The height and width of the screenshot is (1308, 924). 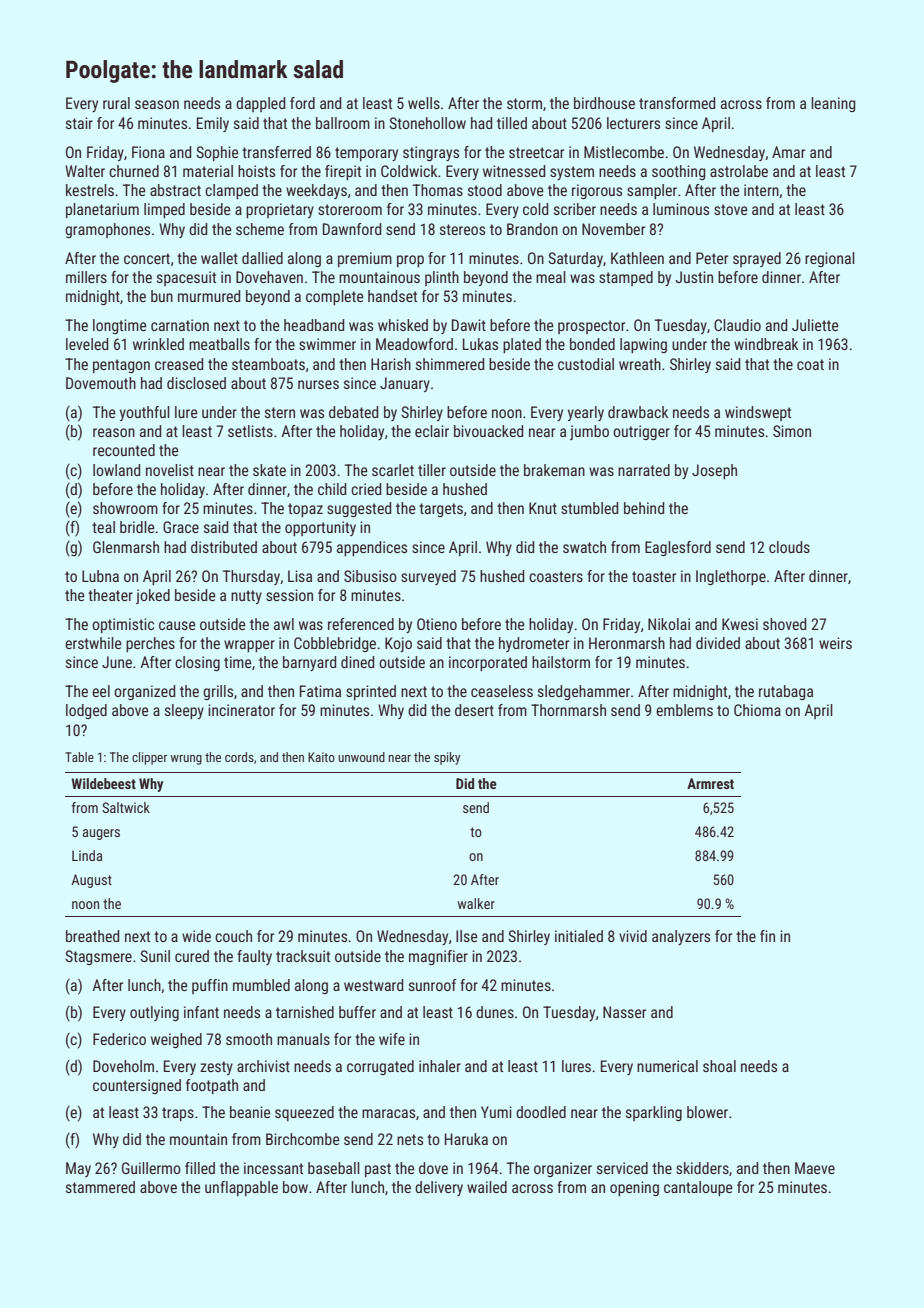 What do you see at coordinates (125, 508) in the screenshot?
I see `showroom` at bounding box center [125, 508].
